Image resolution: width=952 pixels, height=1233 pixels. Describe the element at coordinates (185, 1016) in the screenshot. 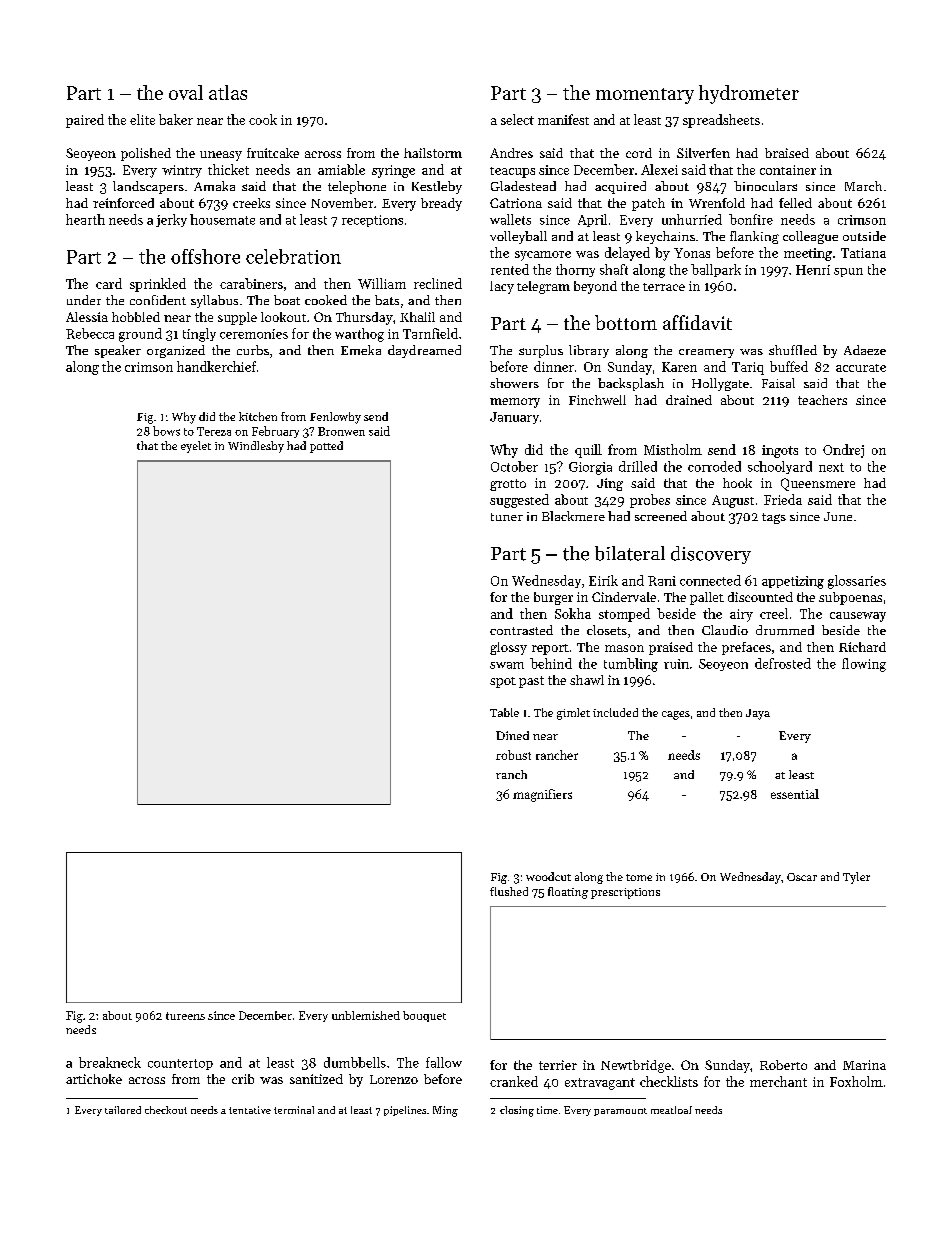

I see `tureens` at that location.
